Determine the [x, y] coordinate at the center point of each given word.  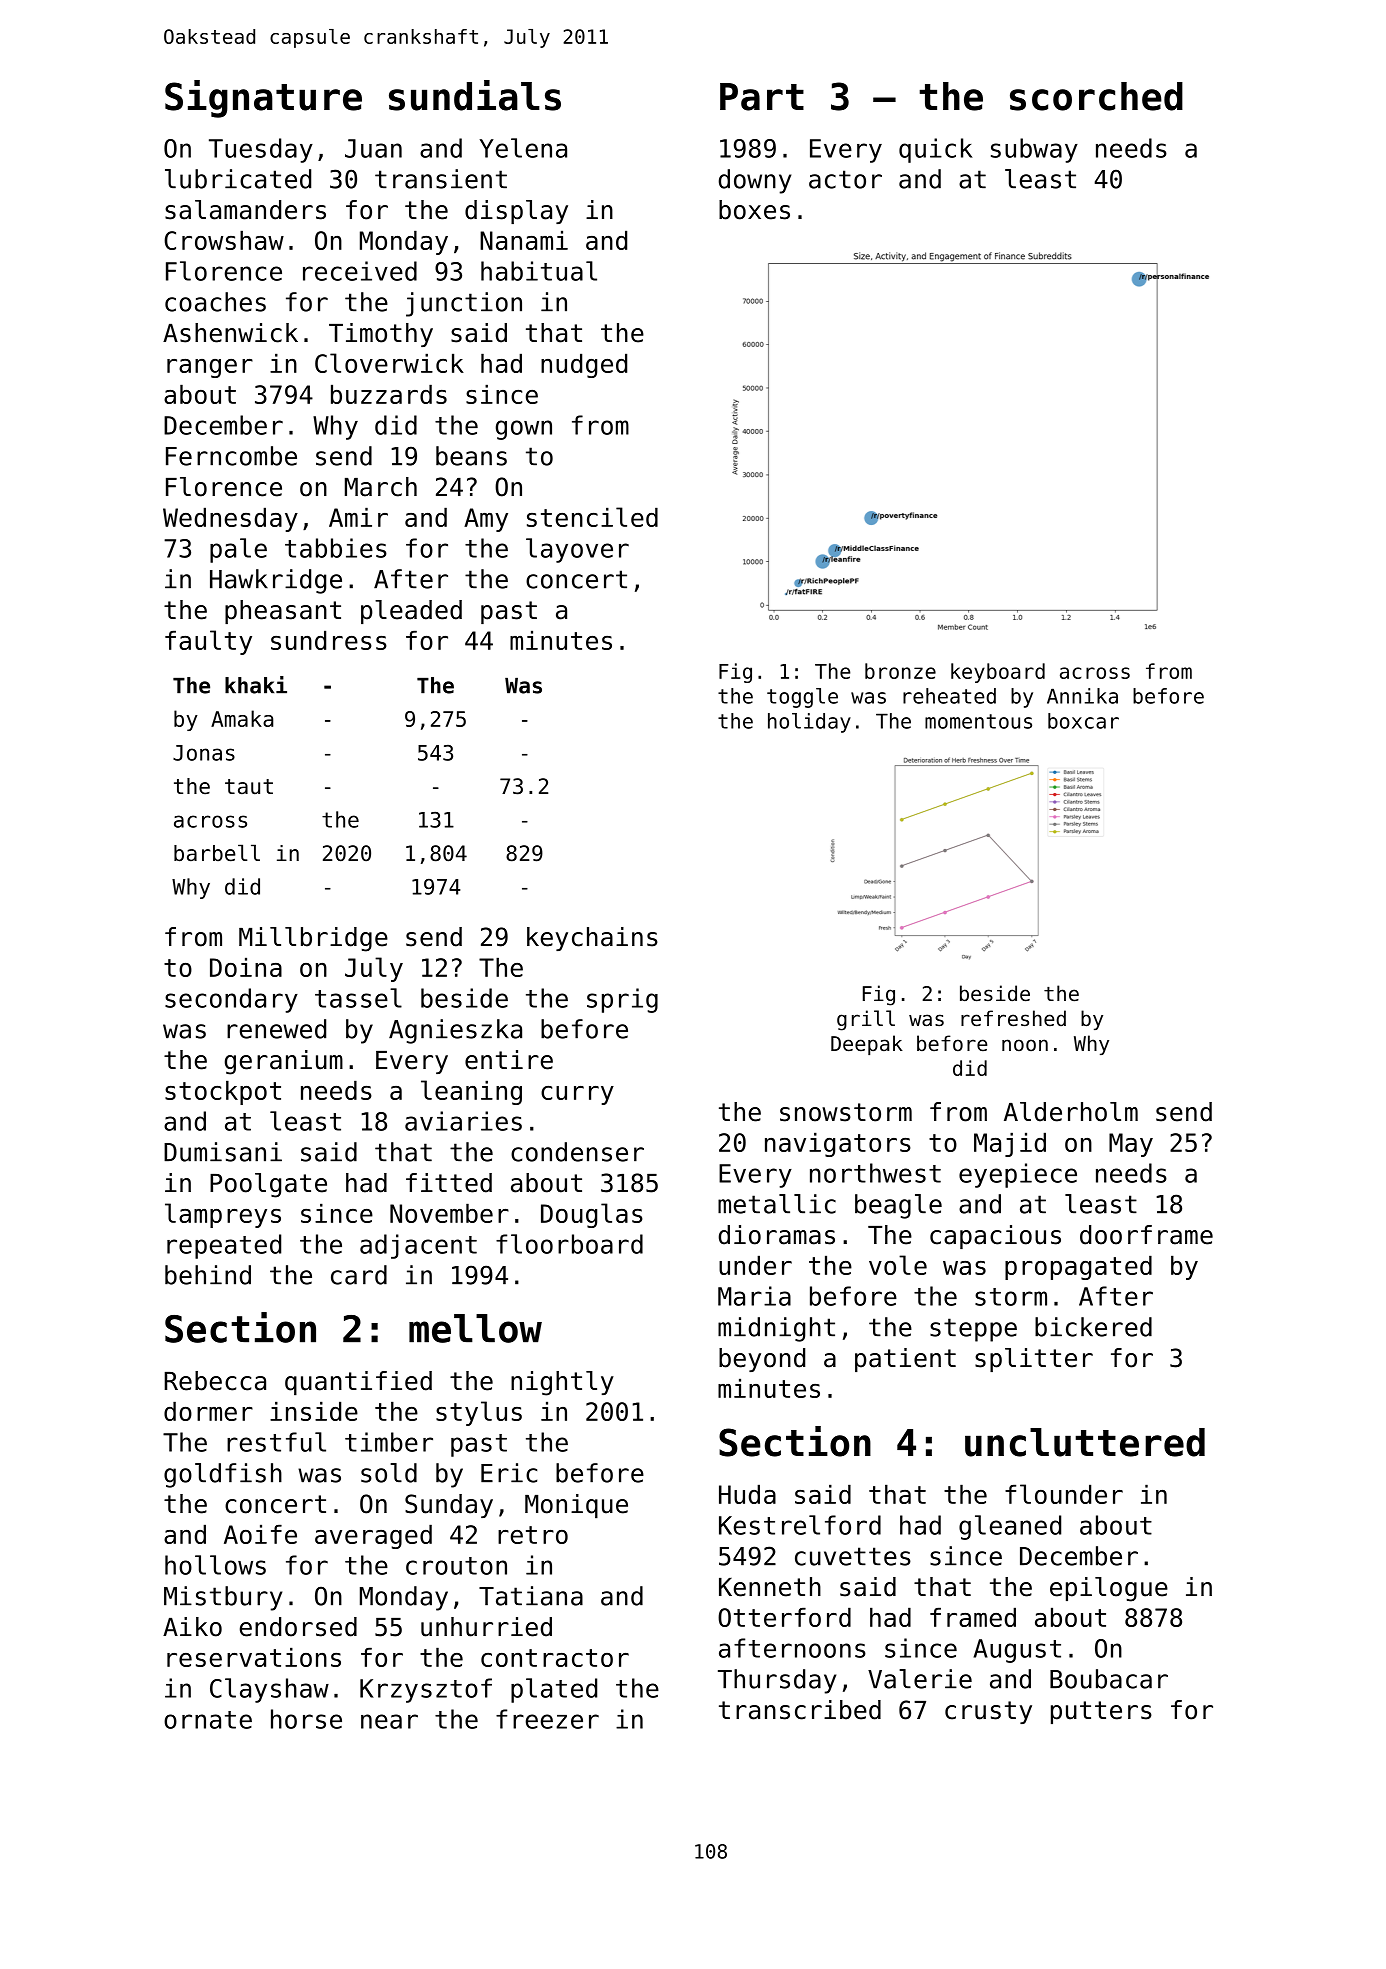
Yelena [523, 148]
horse [306, 1719]
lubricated [238, 179]
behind [208, 1275]
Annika [1082, 696]
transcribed [800, 1710]
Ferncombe [231, 456]
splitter [1034, 1360]
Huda [747, 1494]
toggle [802, 698]
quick [935, 150]
